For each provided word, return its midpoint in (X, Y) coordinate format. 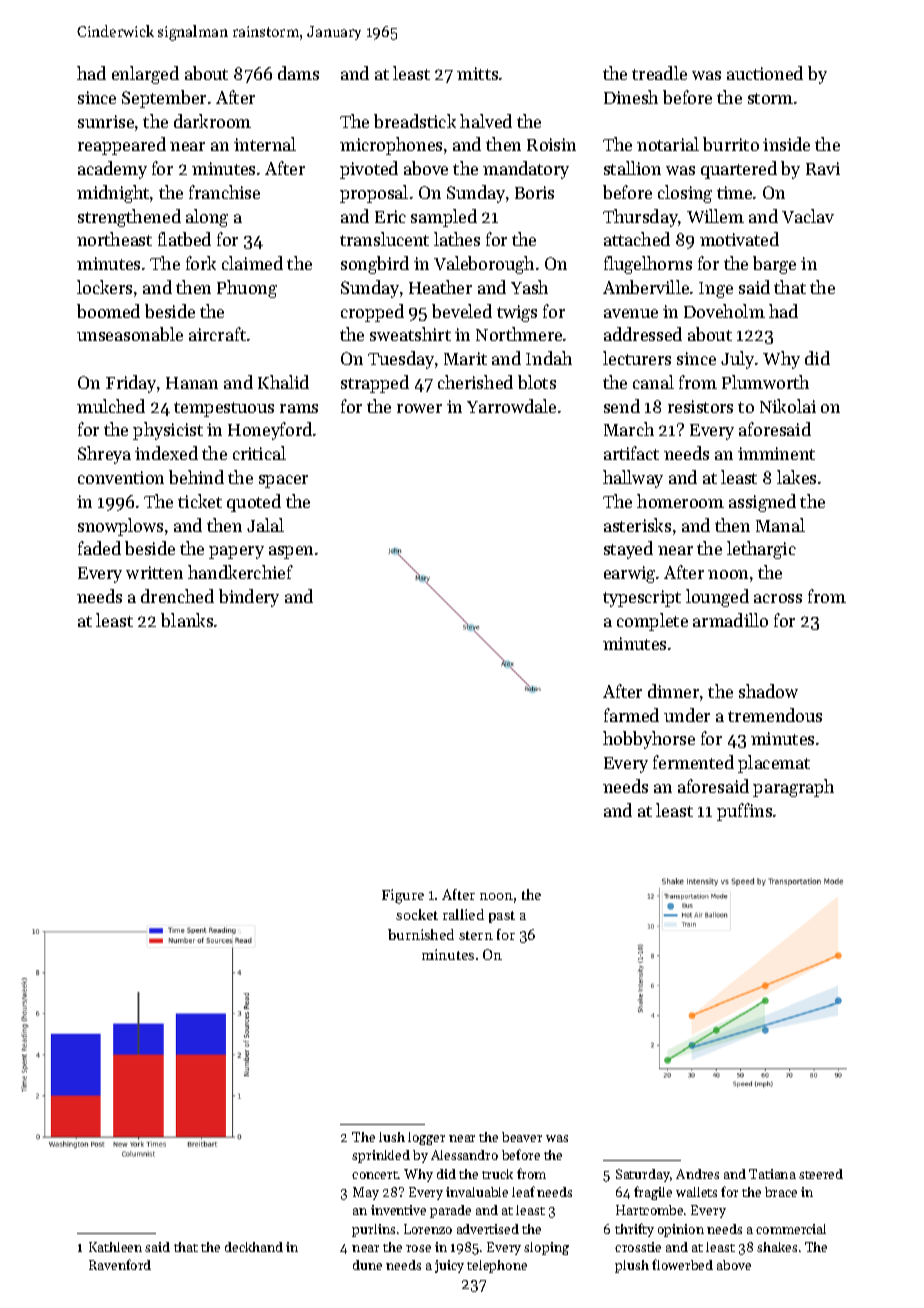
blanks (187, 620)
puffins (744, 812)
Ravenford (120, 1264)
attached (637, 239)
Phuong (247, 289)
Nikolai (788, 406)
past (502, 917)
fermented (693, 762)
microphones (391, 146)
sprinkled (381, 1156)
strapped (375, 384)
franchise (224, 192)
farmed (631, 715)
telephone (497, 1266)
